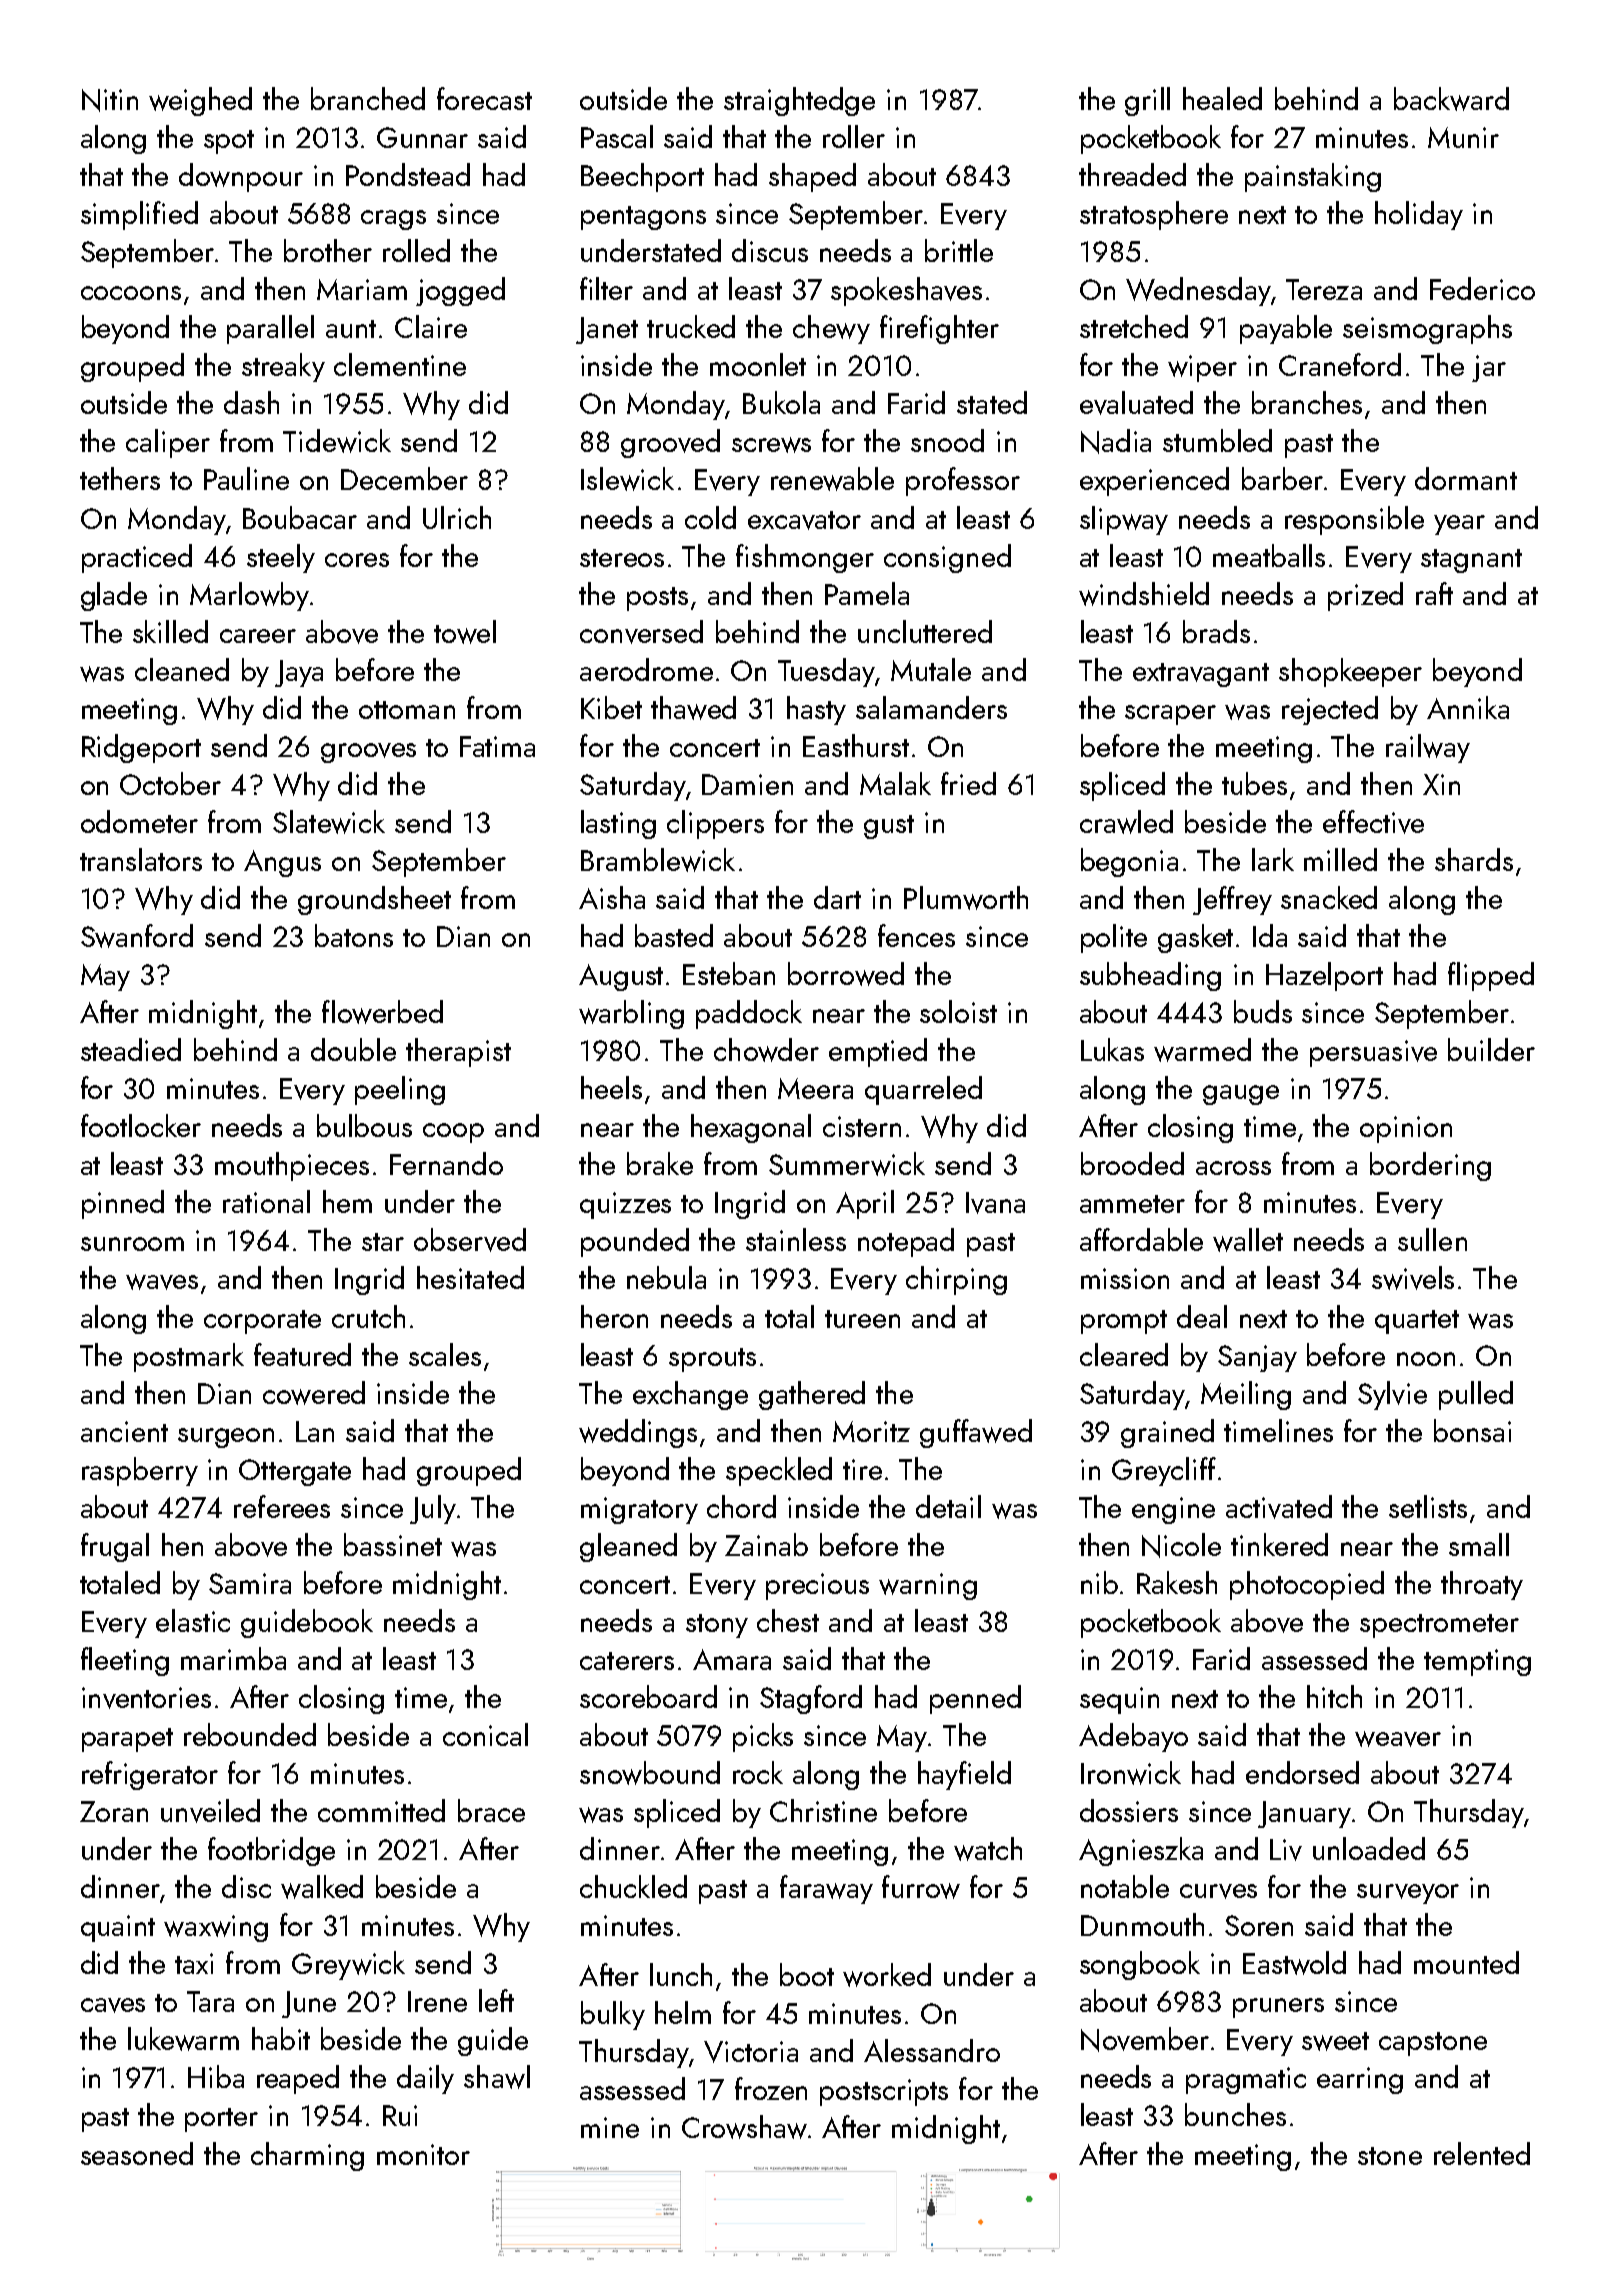 Image resolution: width=1620 pixels, height=2292 pixels. Describe the element at coordinates (1329, 897) in the screenshot. I see `snacked` at that location.
